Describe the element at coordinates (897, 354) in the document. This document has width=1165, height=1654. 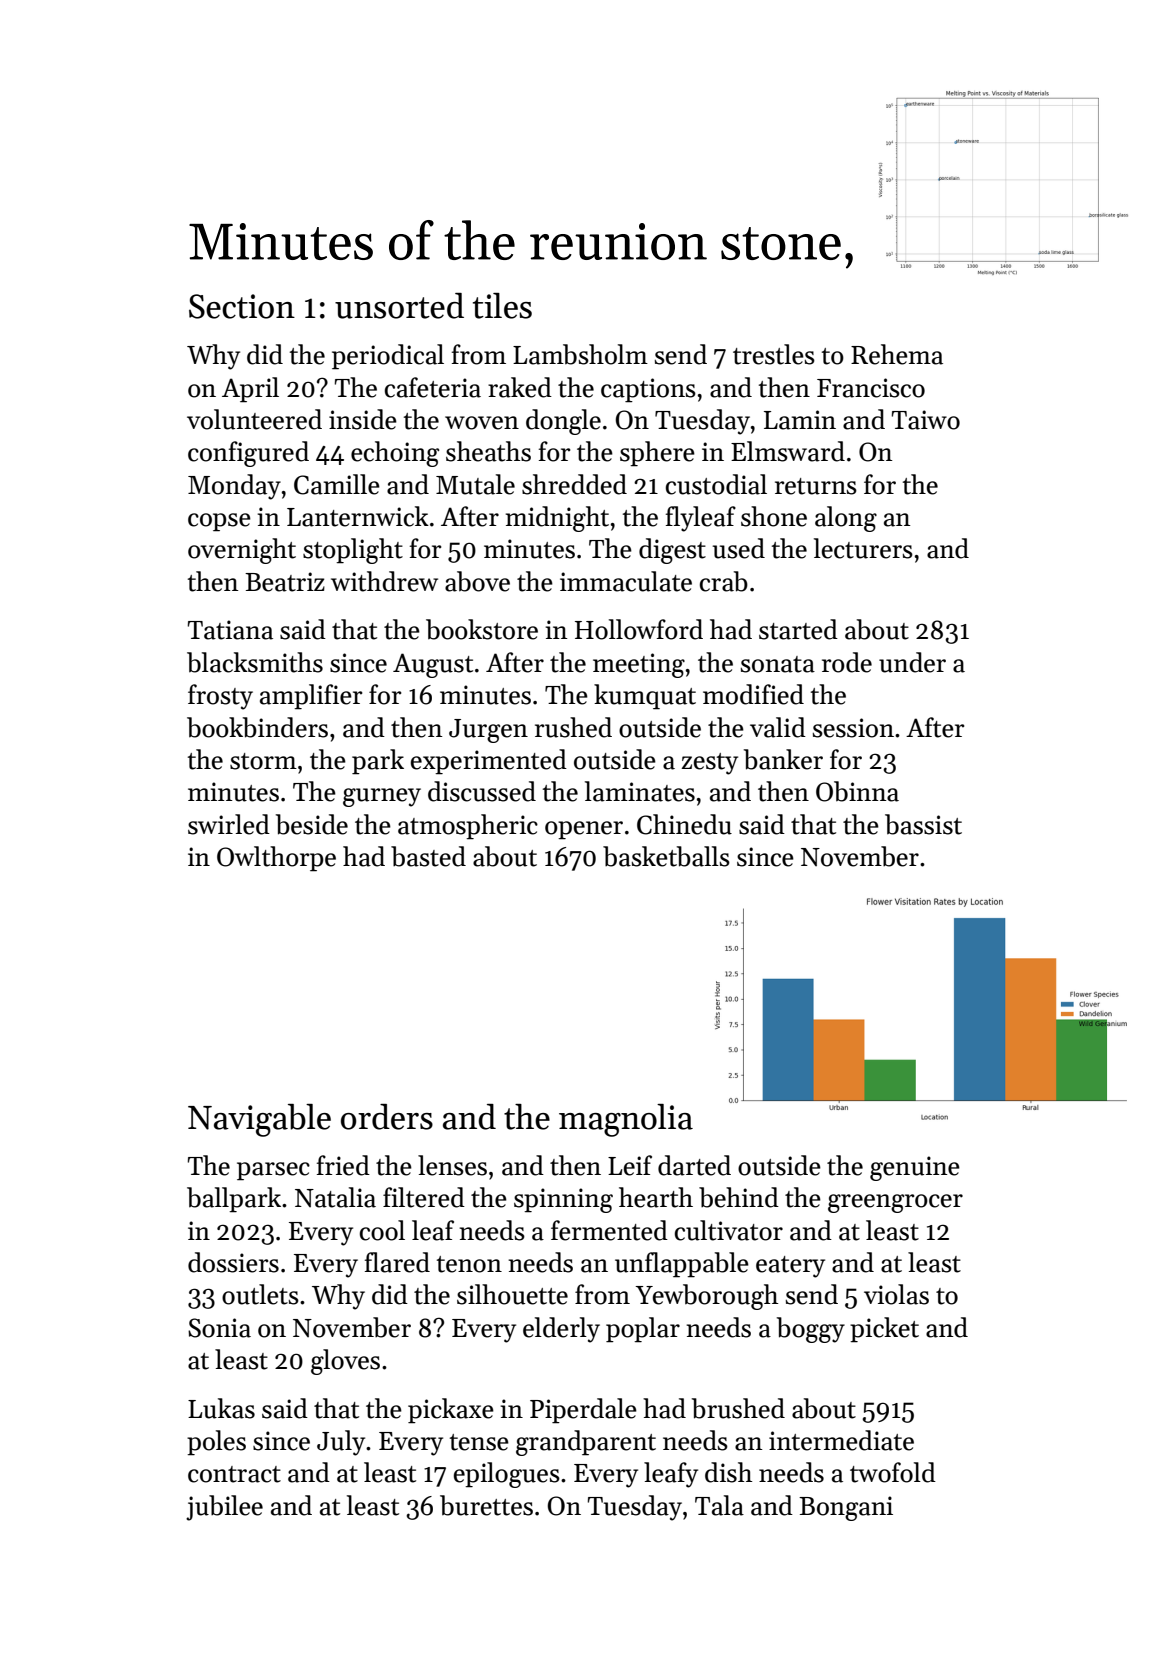
I see `Rehema` at that location.
